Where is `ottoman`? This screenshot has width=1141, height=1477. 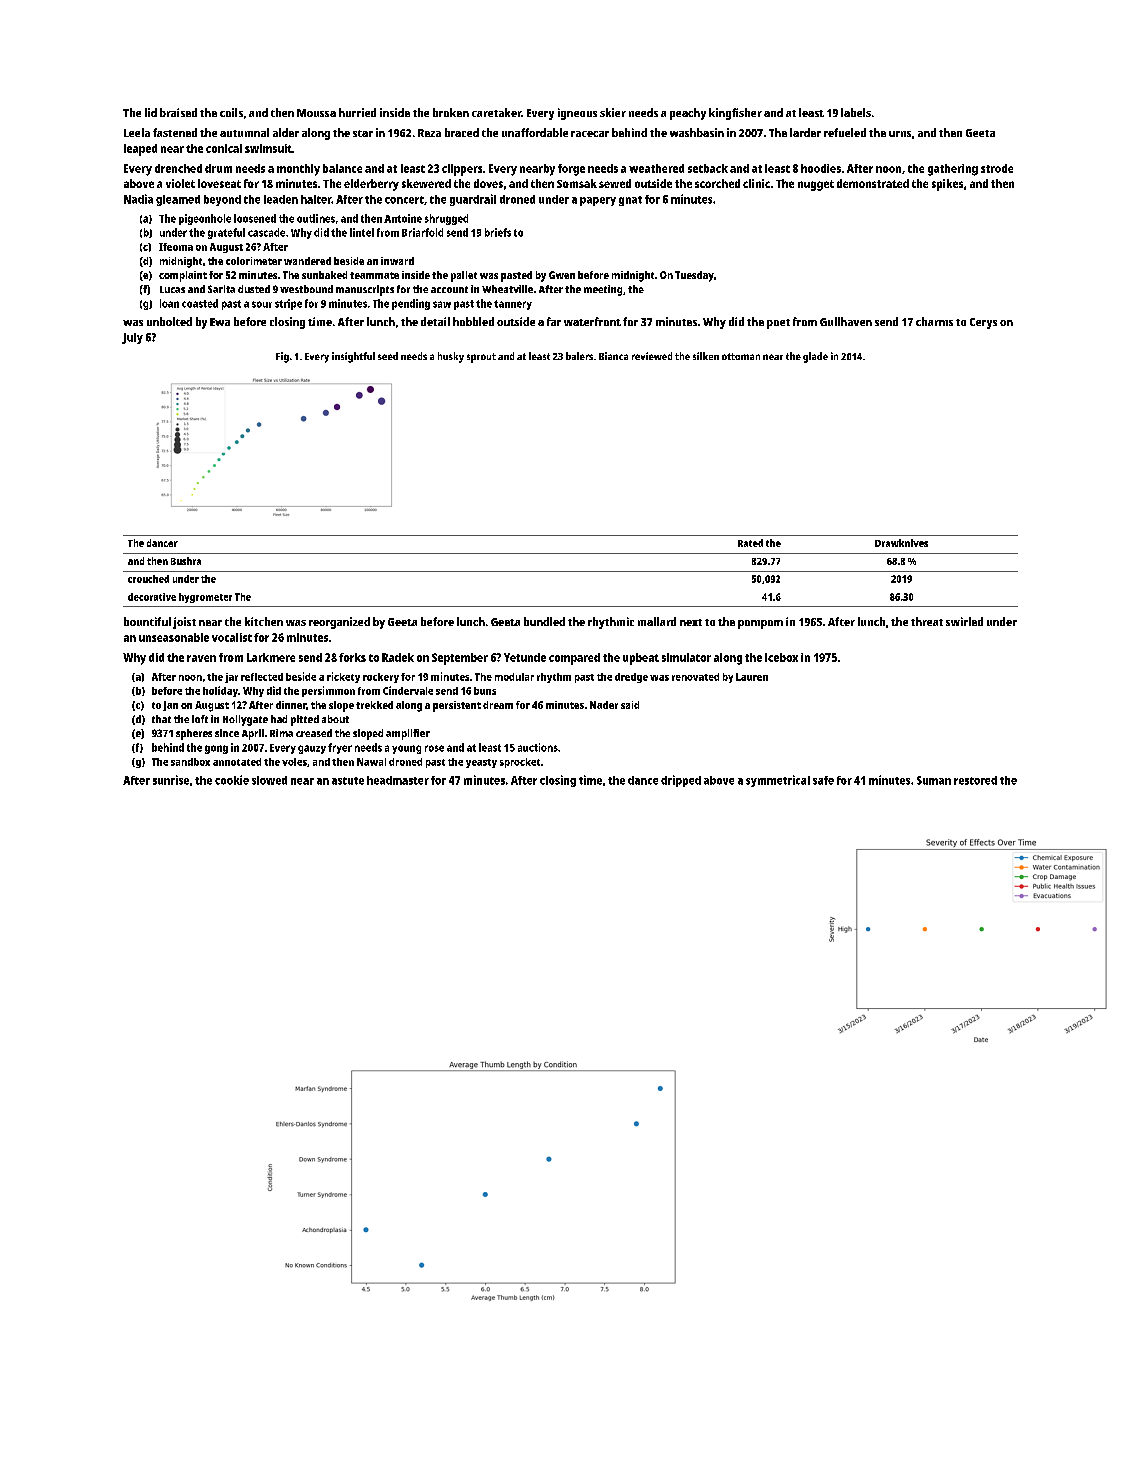
ottoman is located at coordinates (741, 356).
